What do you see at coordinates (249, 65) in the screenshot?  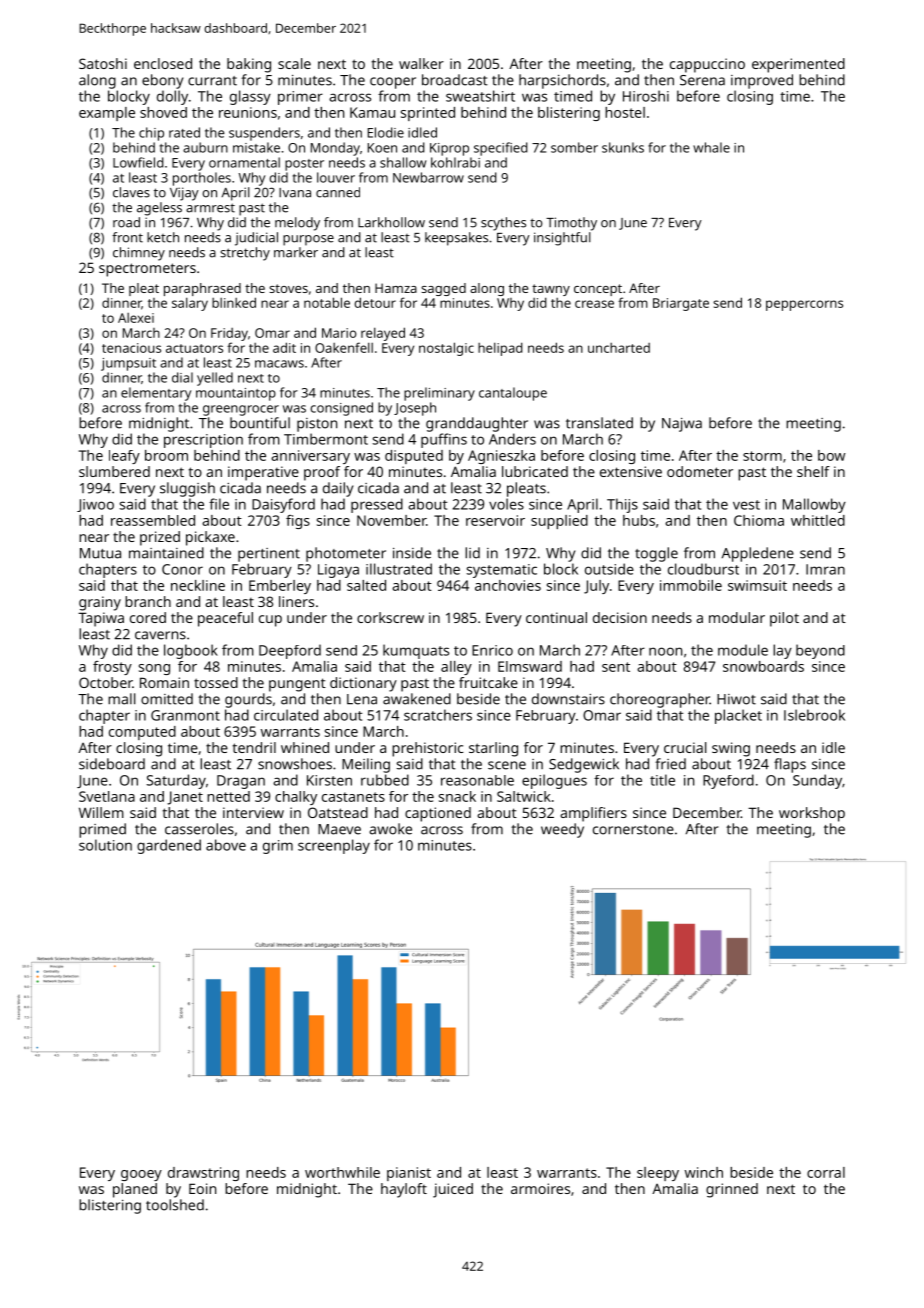 I see `baking` at bounding box center [249, 65].
